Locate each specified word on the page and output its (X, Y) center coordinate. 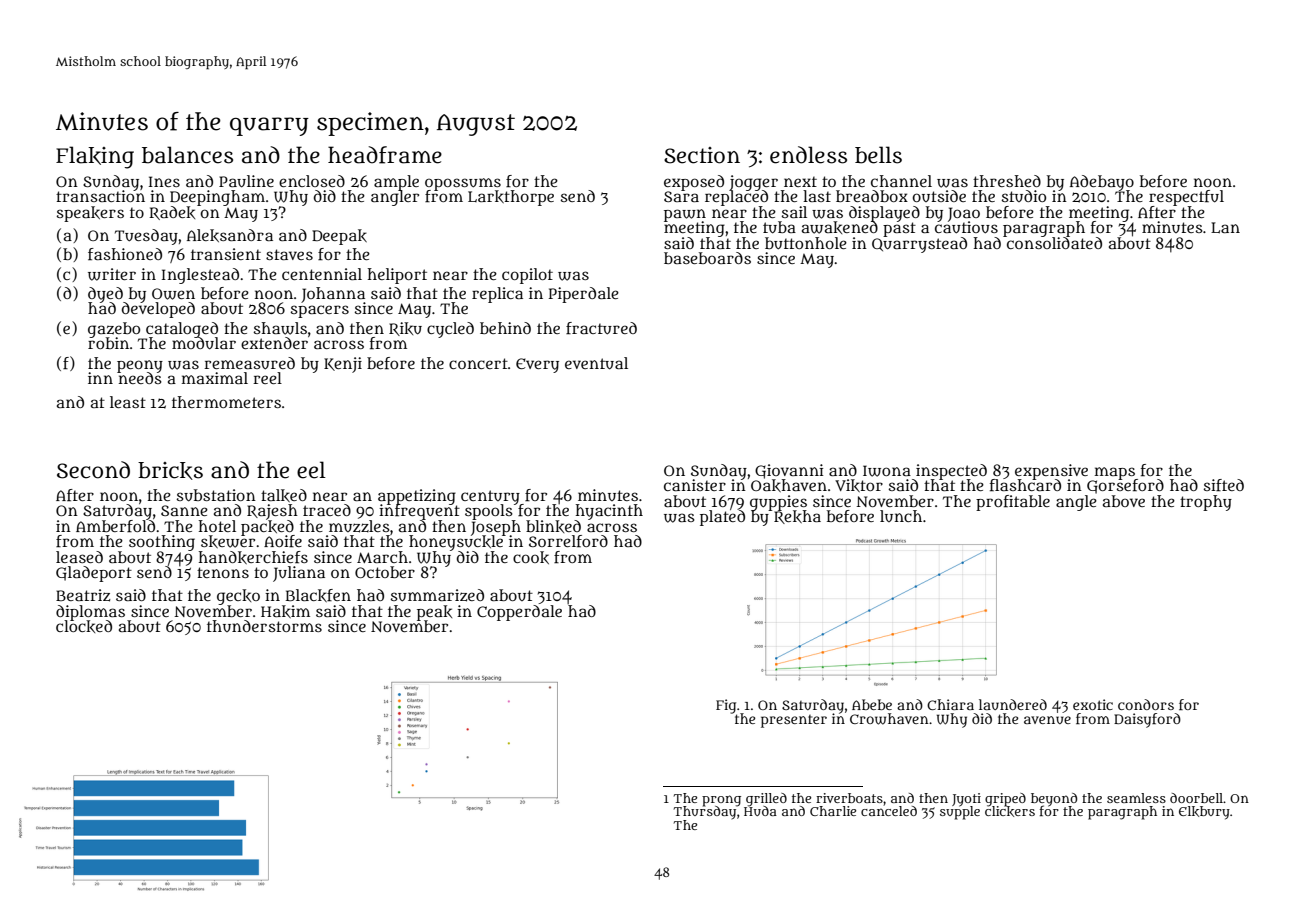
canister (695, 485)
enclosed (312, 181)
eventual (596, 363)
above (1124, 501)
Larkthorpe (511, 198)
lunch (901, 516)
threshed (1007, 181)
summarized (437, 595)
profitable (1013, 503)
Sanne (184, 510)
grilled (766, 799)
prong (721, 800)
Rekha (797, 517)
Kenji (343, 365)
